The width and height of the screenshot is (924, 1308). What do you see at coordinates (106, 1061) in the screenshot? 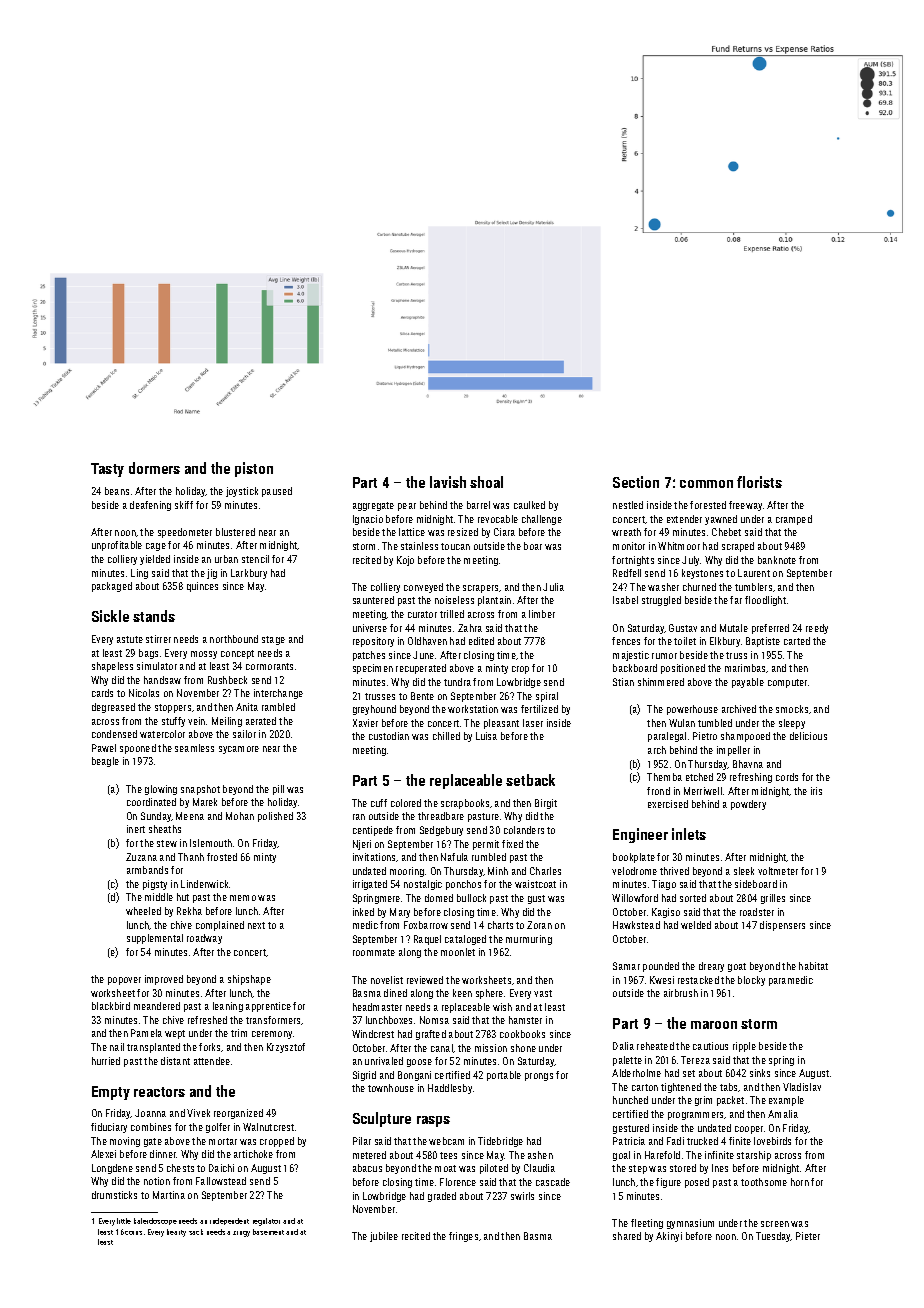
I see `hurried` at bounding box center [106, 1061].
